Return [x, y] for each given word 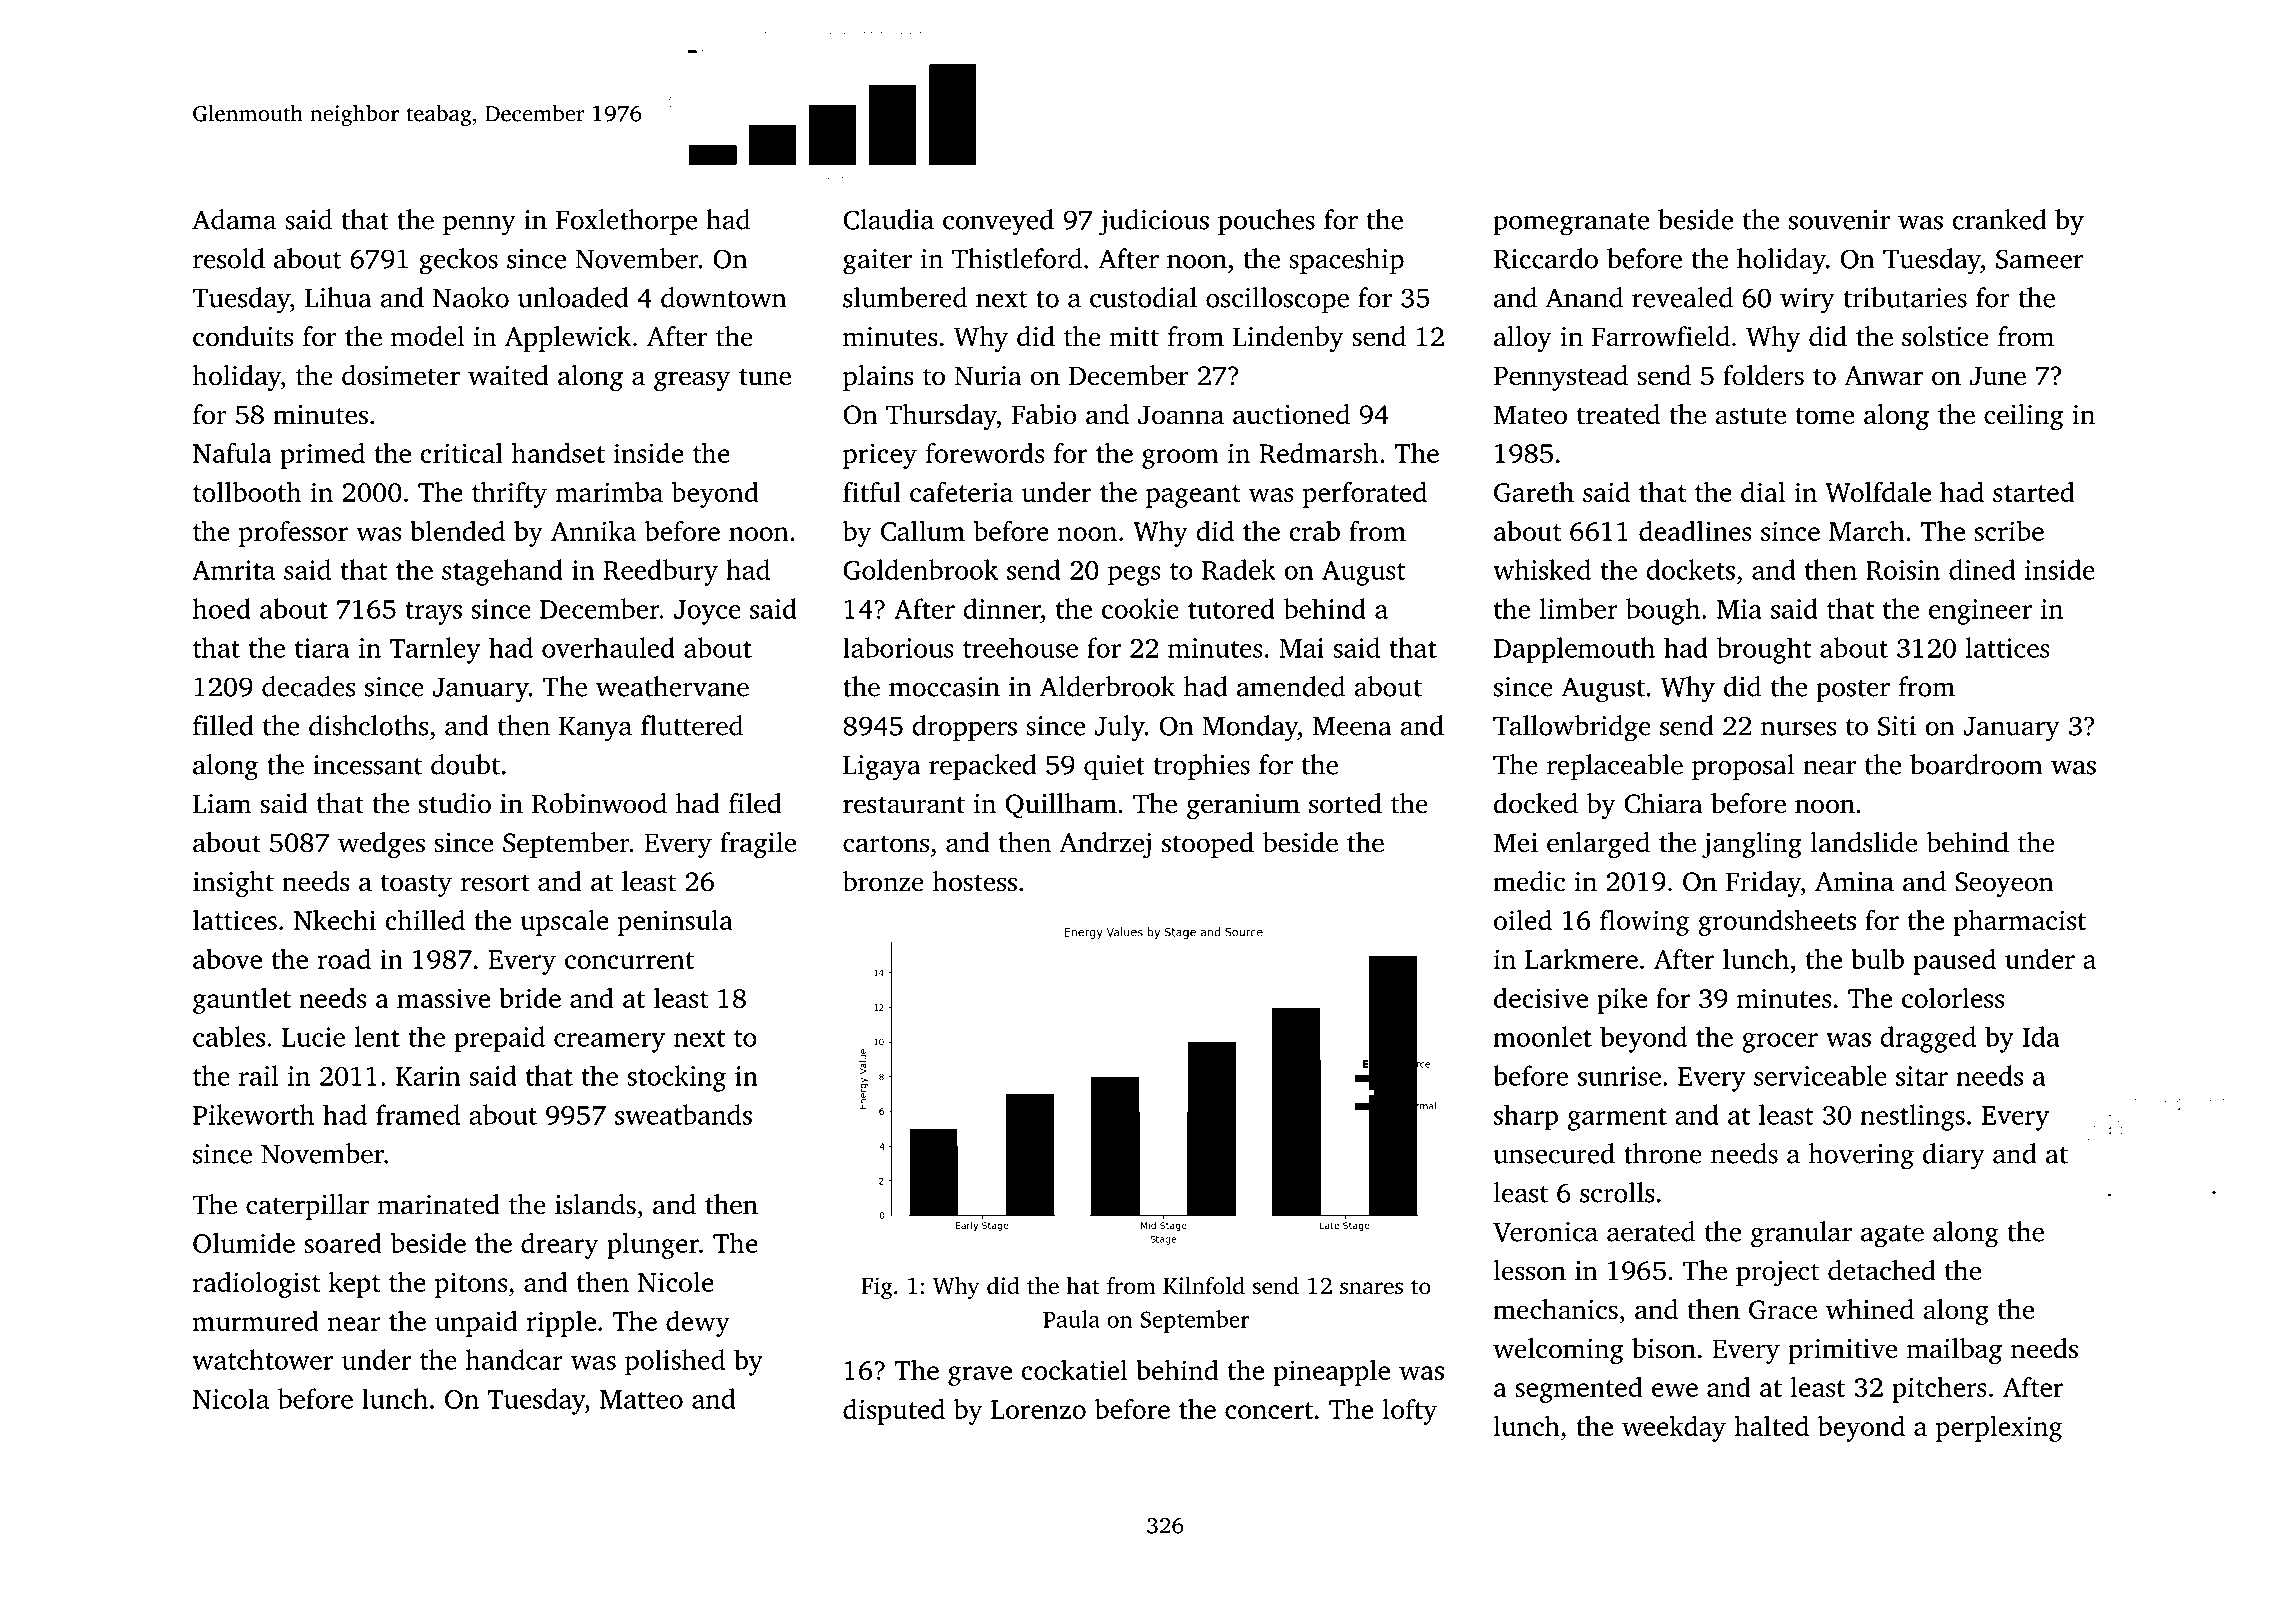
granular [1801, 1234]
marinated [439, 1204]
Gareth [1534, 492]
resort [495, 883]
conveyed [998, 222]
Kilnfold [1204, 1286]
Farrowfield [1661, 336]
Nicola [231, 1398]
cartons [886, 844]
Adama [234, 219]
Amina [1854, 882]
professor [293, 533]
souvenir [1839, 220]
